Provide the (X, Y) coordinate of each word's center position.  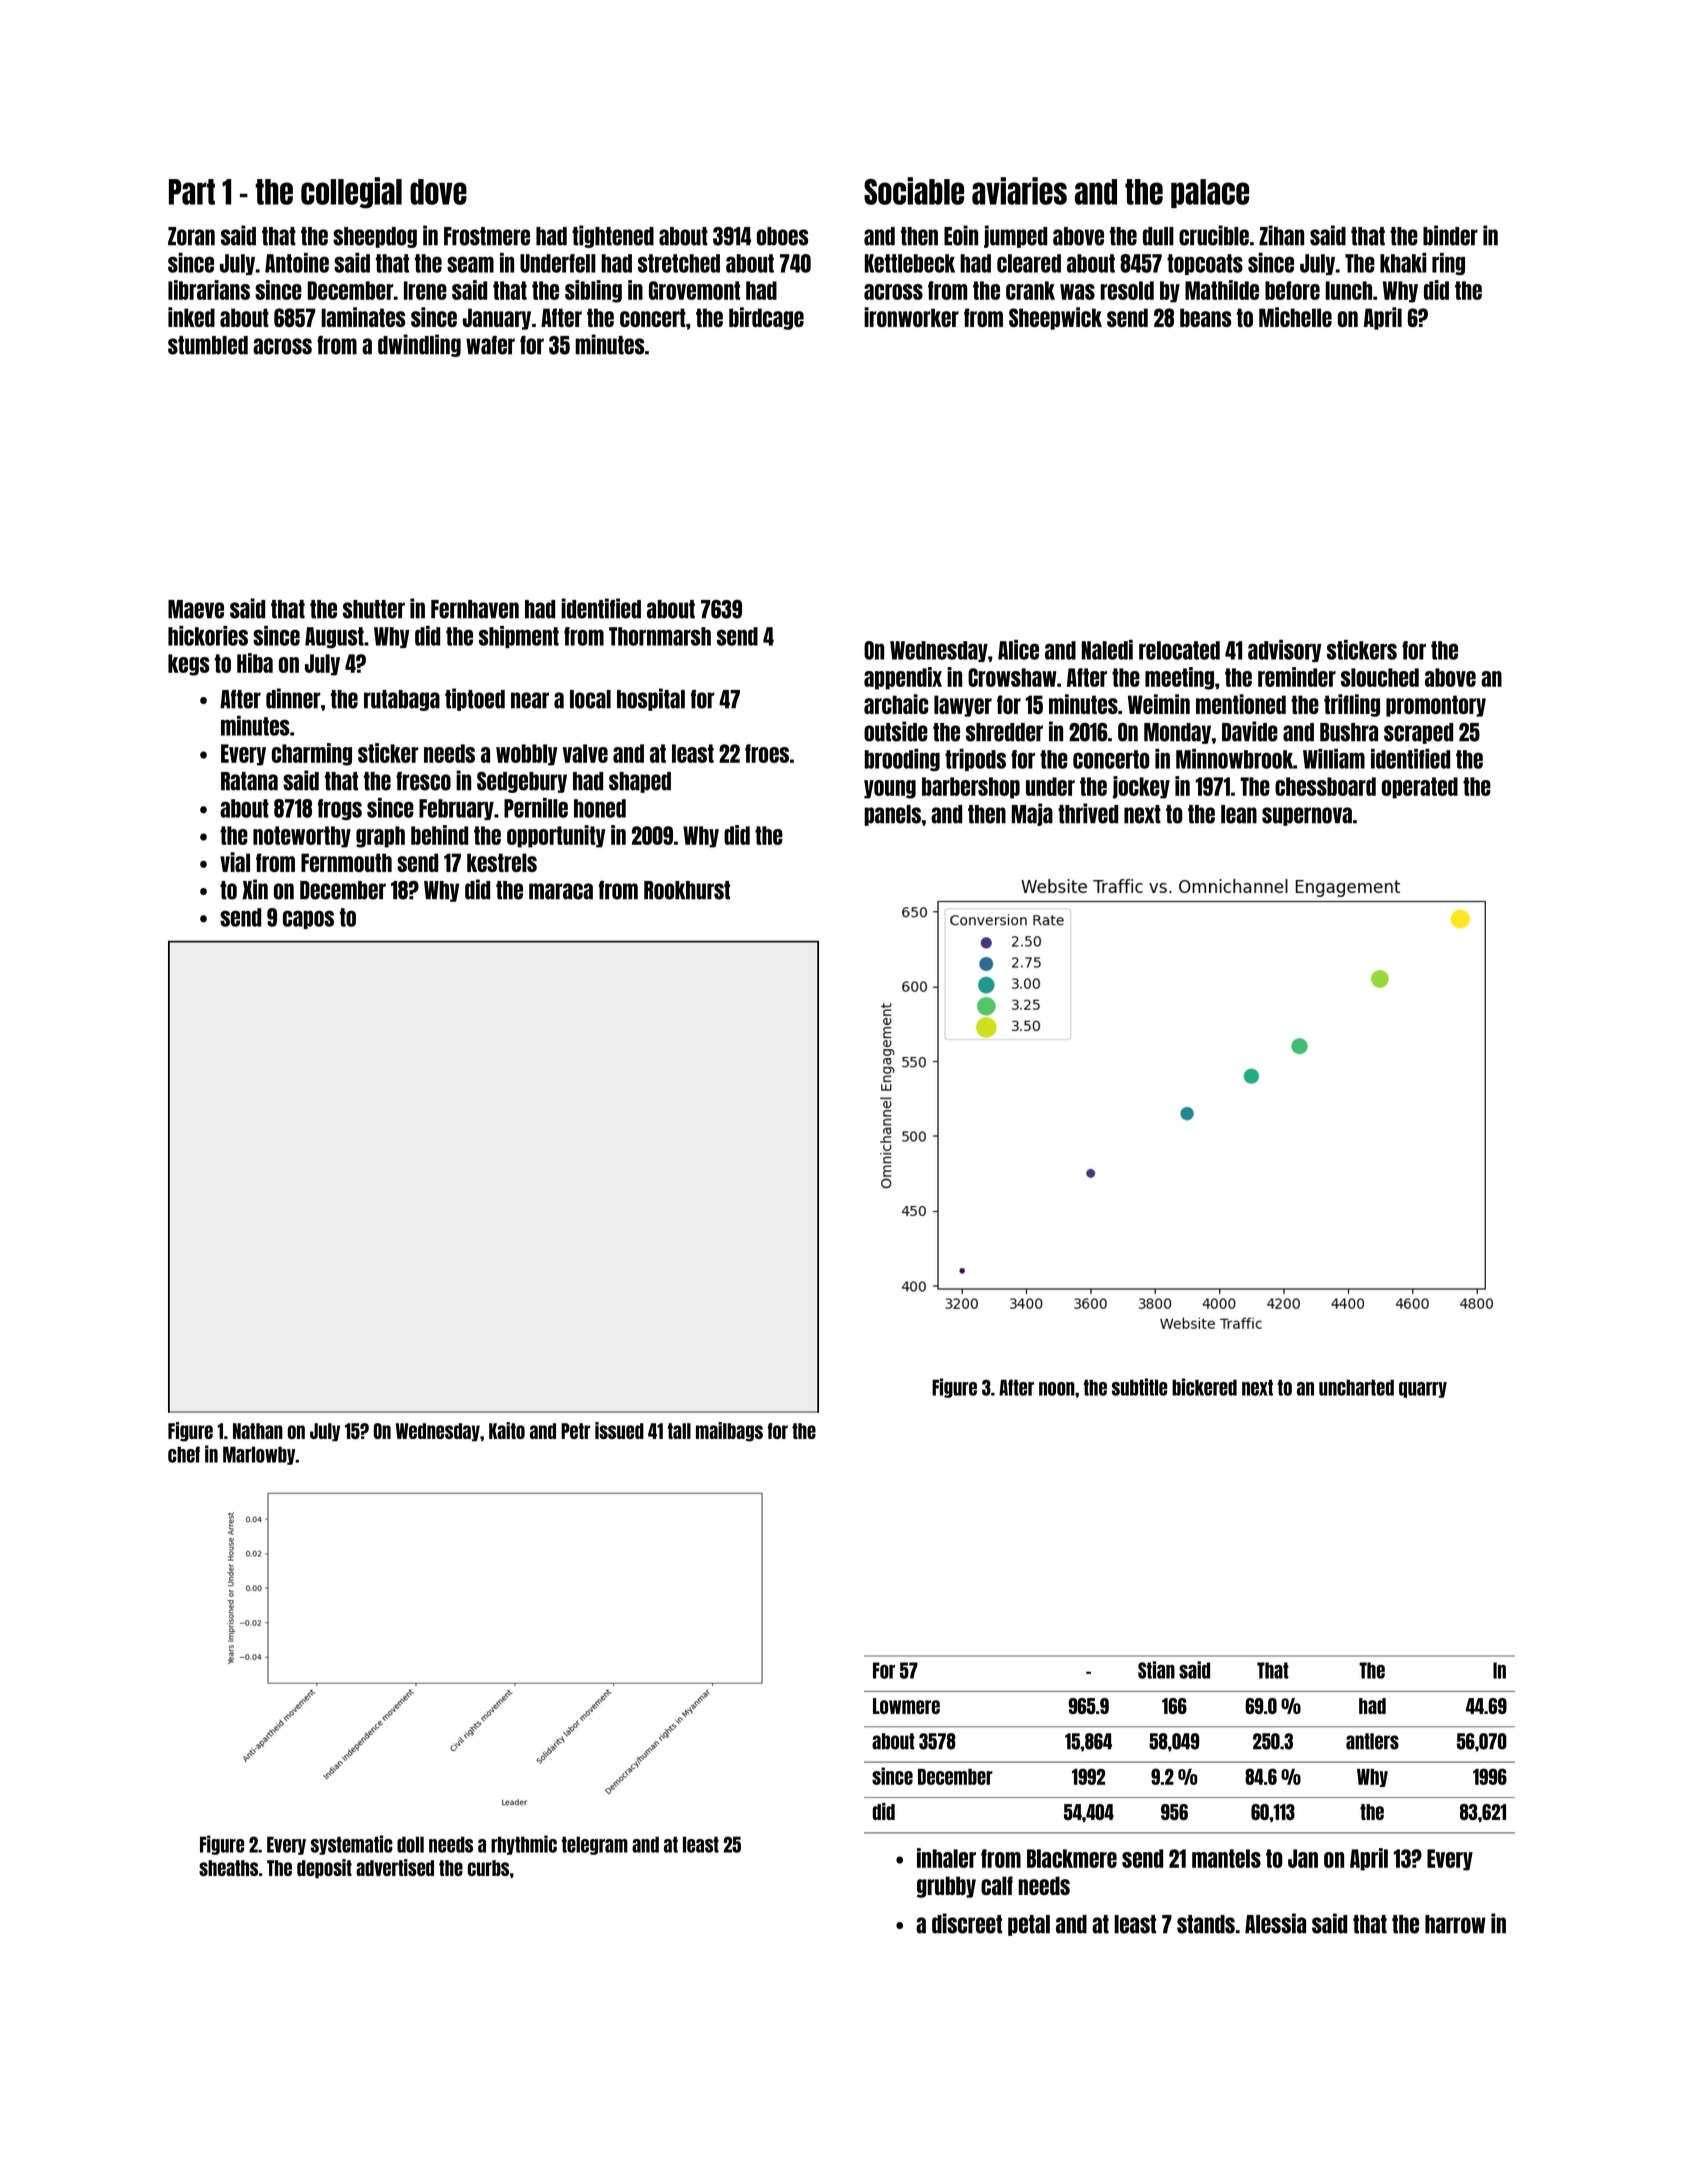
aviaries (1019, 191)
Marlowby (259, 1455)
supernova (1307, 816)
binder (1450, 235)
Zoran (191, 236)
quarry (1423, 1390)
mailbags (729, 1432)
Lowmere (906, 1706)
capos (308, 919)
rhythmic (524, 1845)
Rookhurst (687, 890)
